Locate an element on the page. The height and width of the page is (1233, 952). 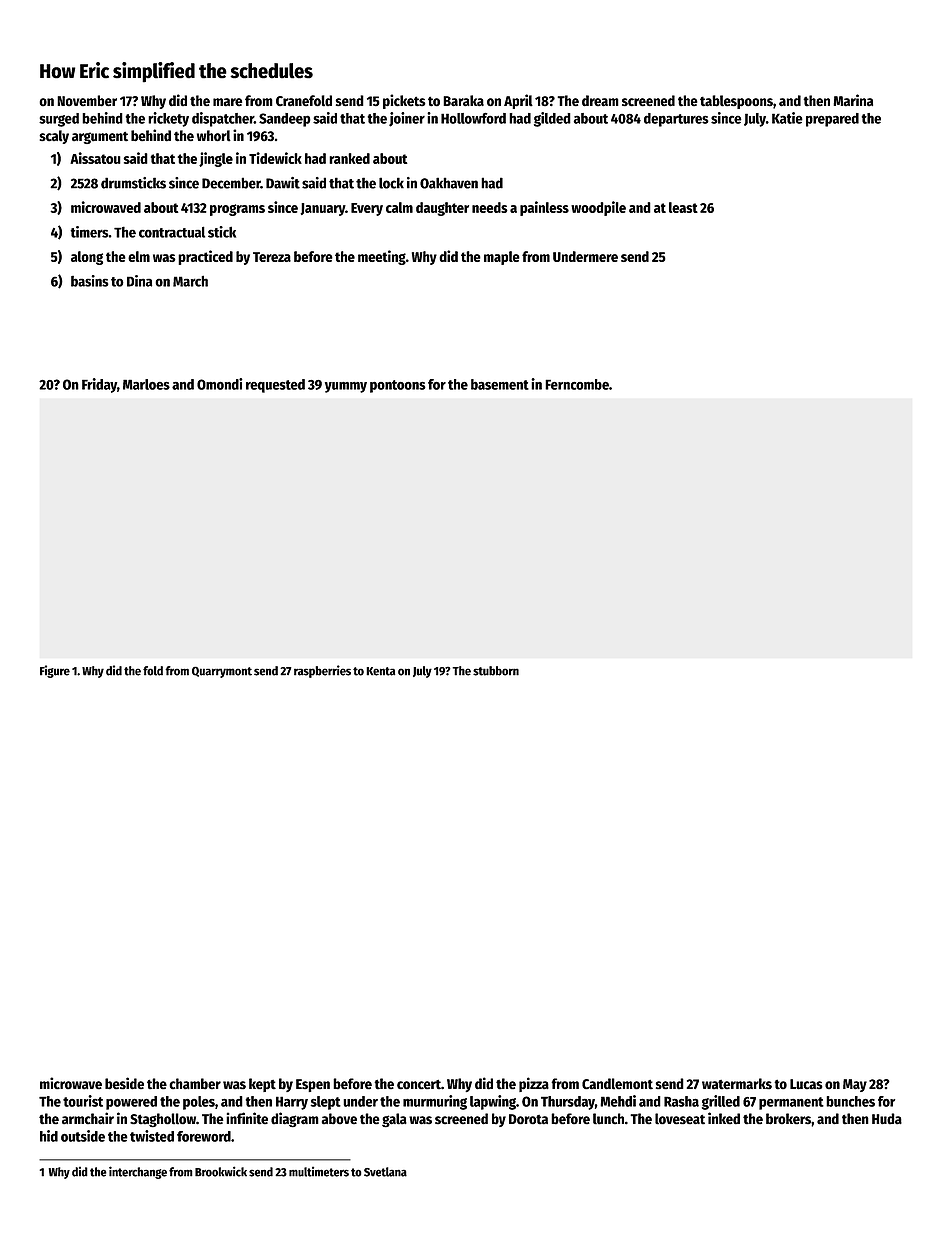
pontoons is located at coordinates (398, 386).
